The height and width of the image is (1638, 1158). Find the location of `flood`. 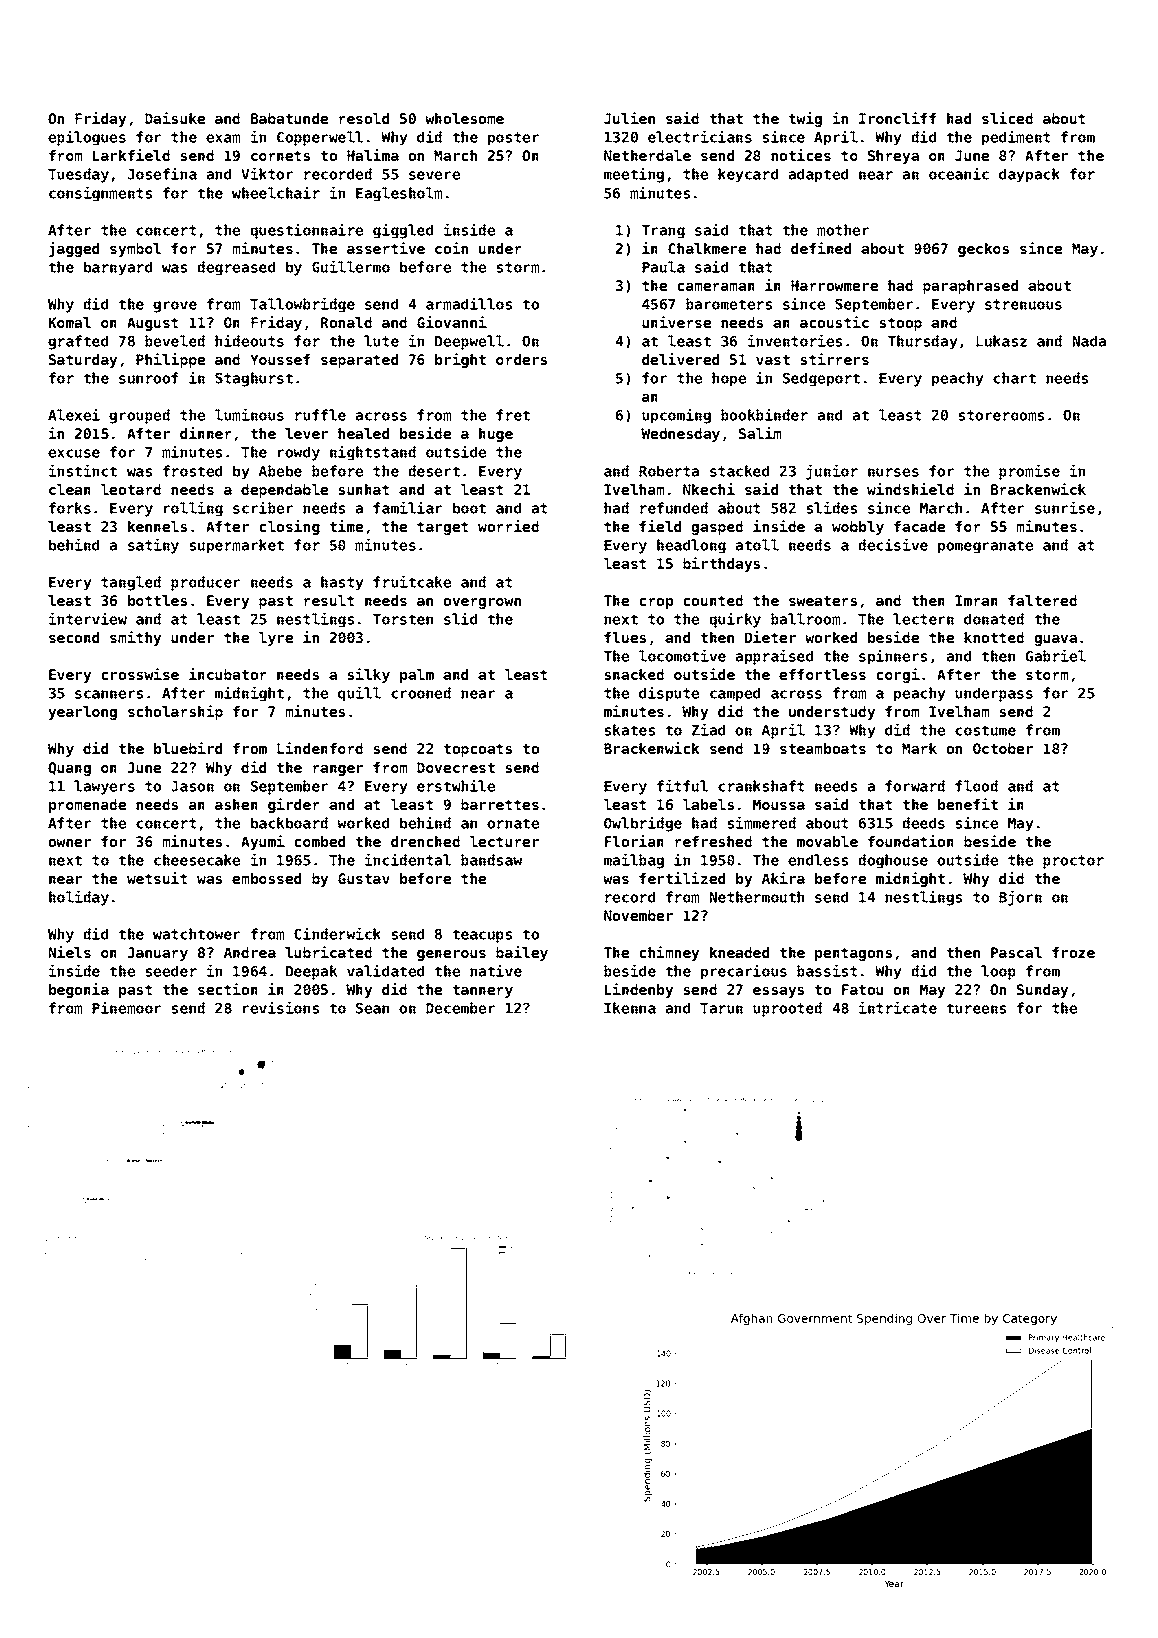

flood is located at coordinates (976, 786).
